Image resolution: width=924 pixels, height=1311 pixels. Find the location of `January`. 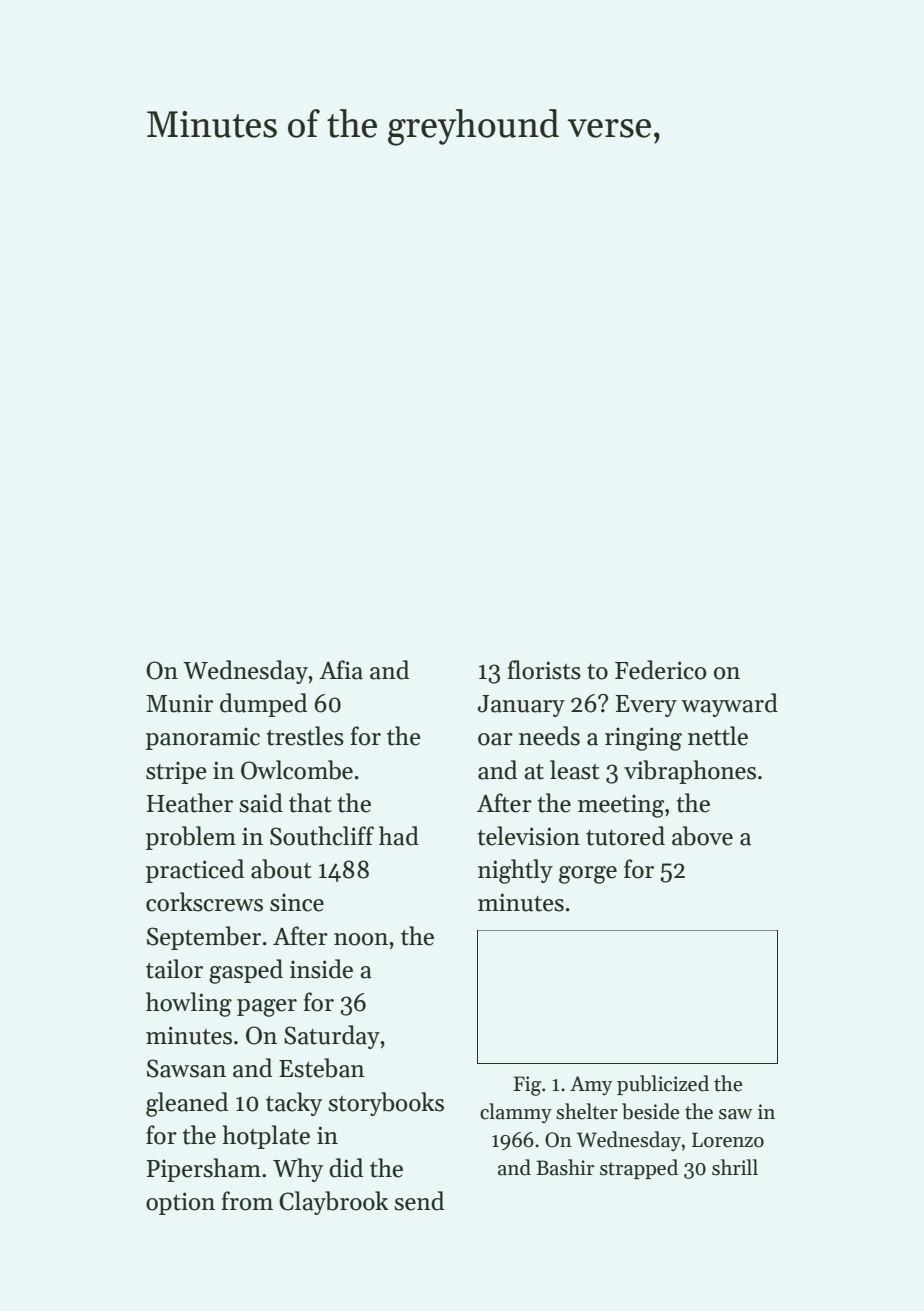

January is located at coordinates (521, 706).
